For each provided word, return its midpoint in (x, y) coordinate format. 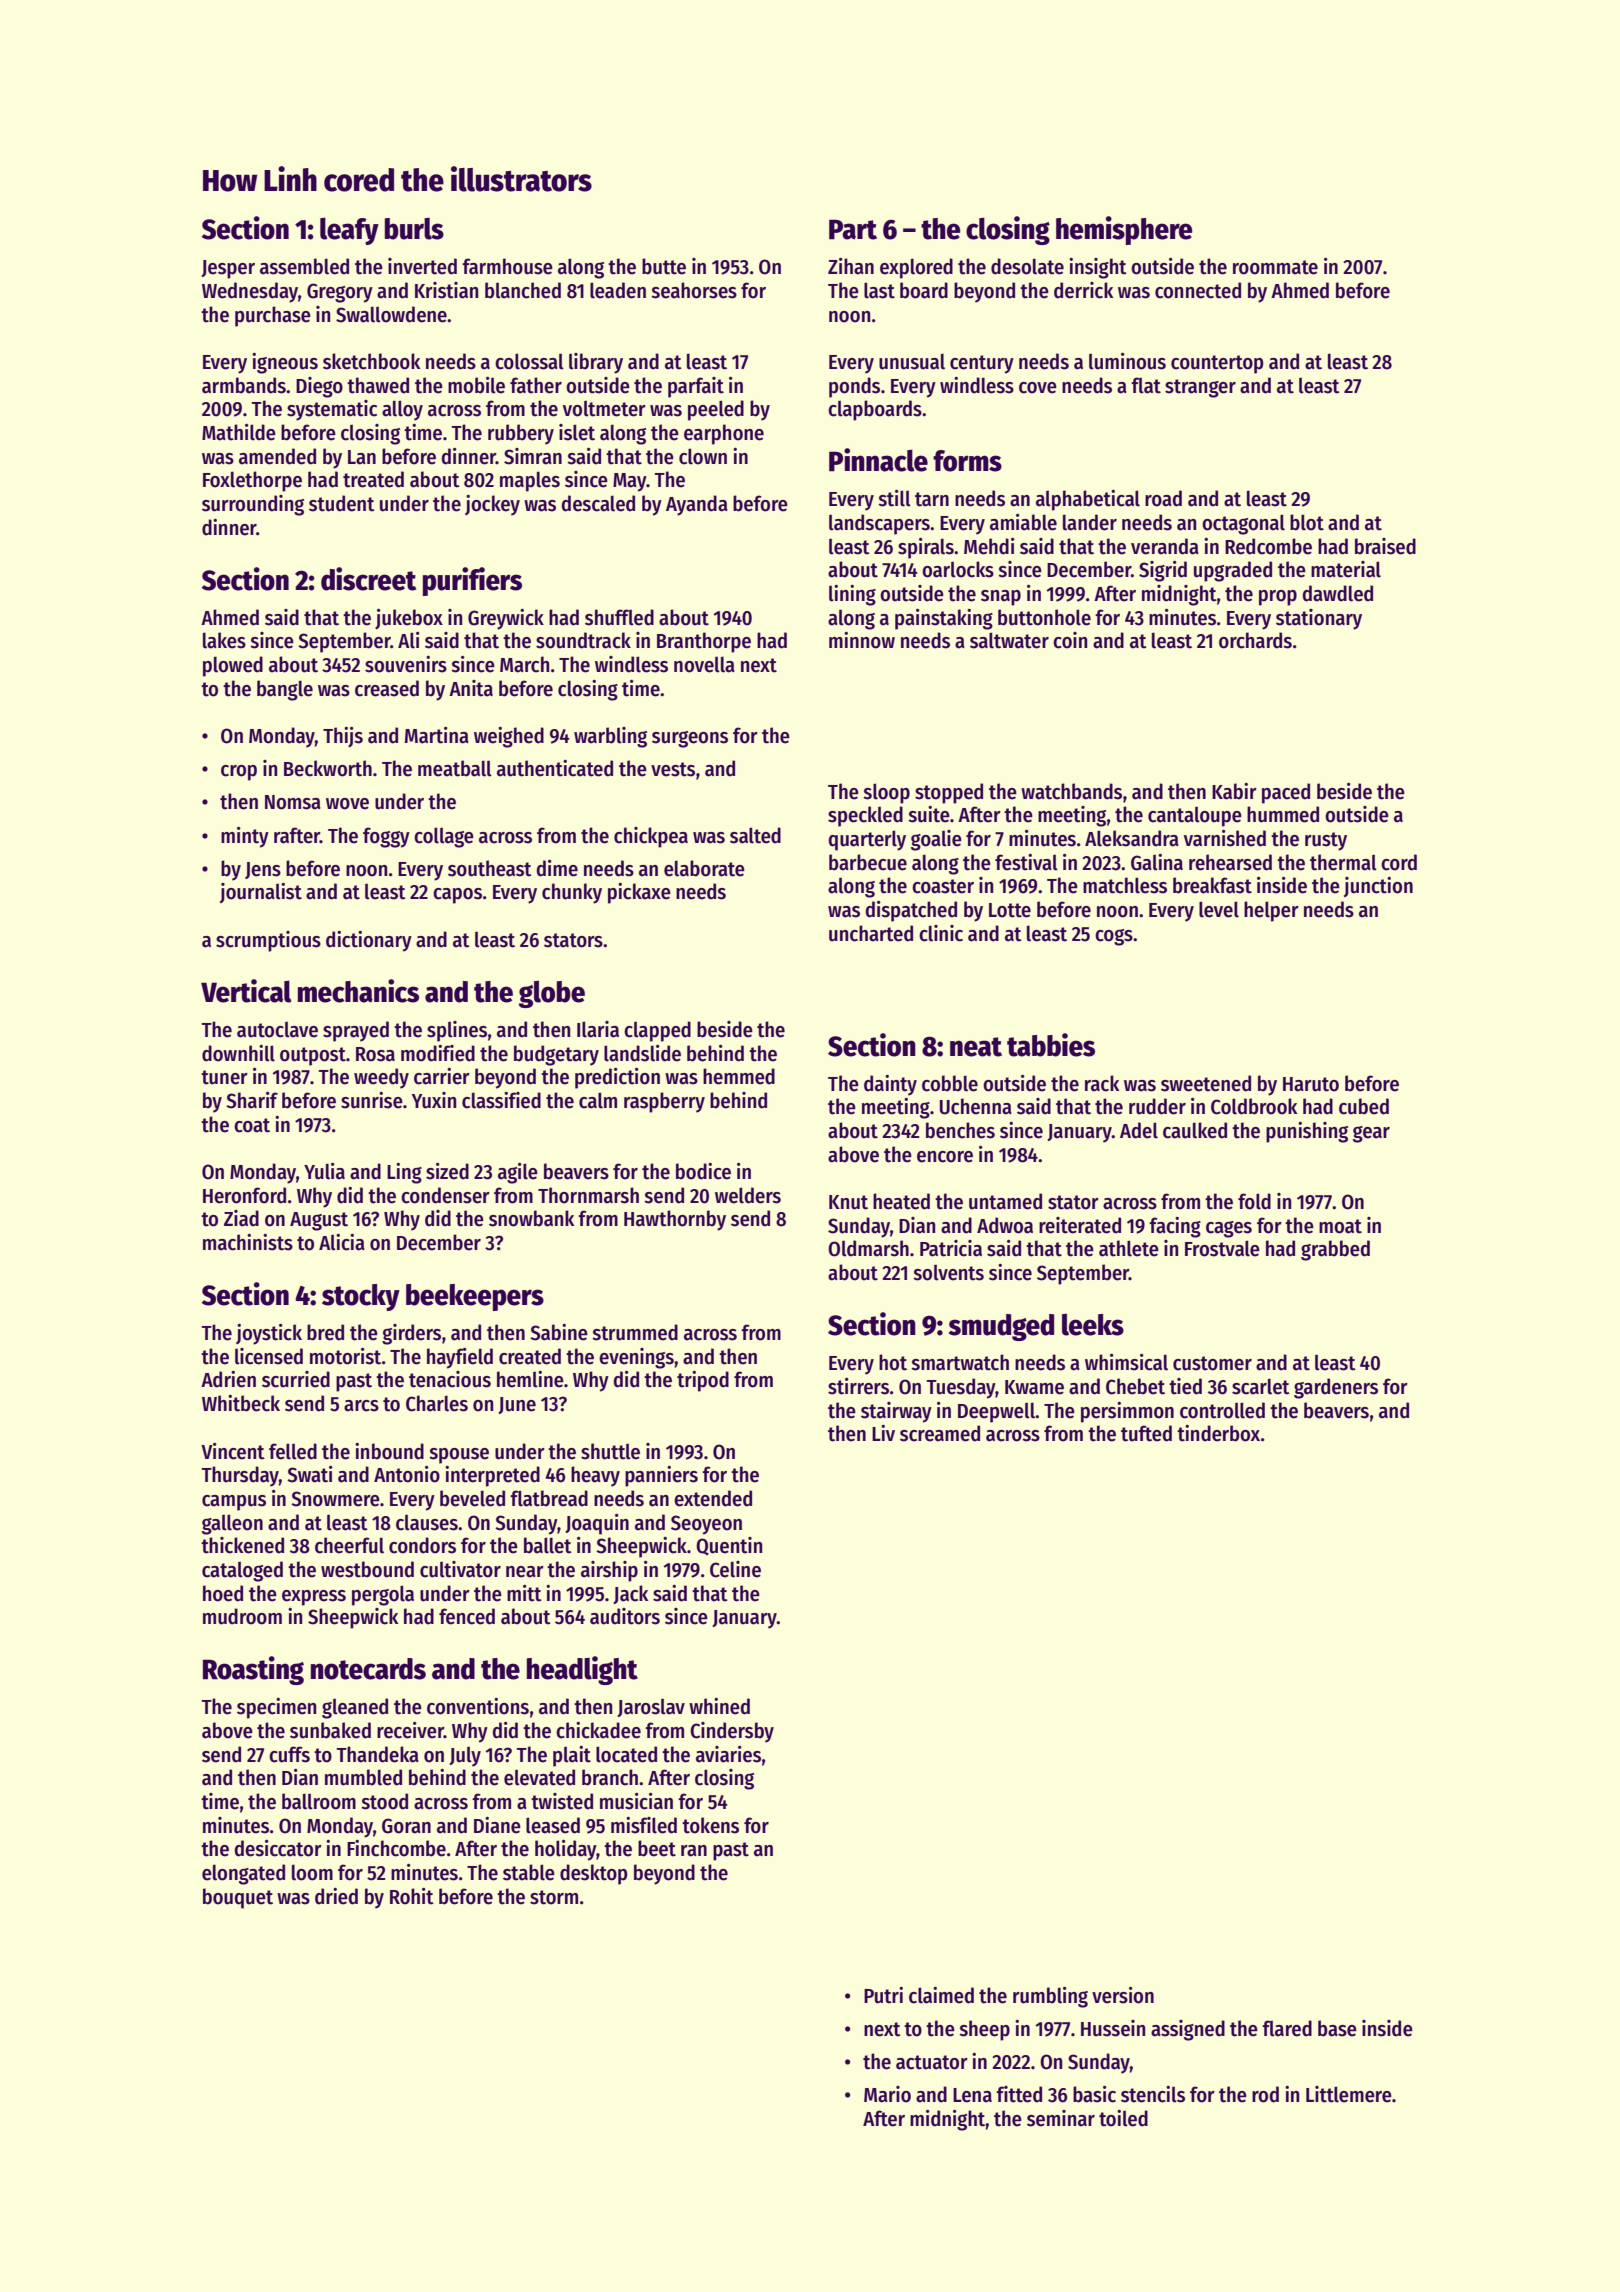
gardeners (1336, 1388)
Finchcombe (396, 1848)
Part (853, 229)
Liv (883, 1433)
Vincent (233, 1451)
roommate (1275, 267)
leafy (349, 231)
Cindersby (732, 1732)
